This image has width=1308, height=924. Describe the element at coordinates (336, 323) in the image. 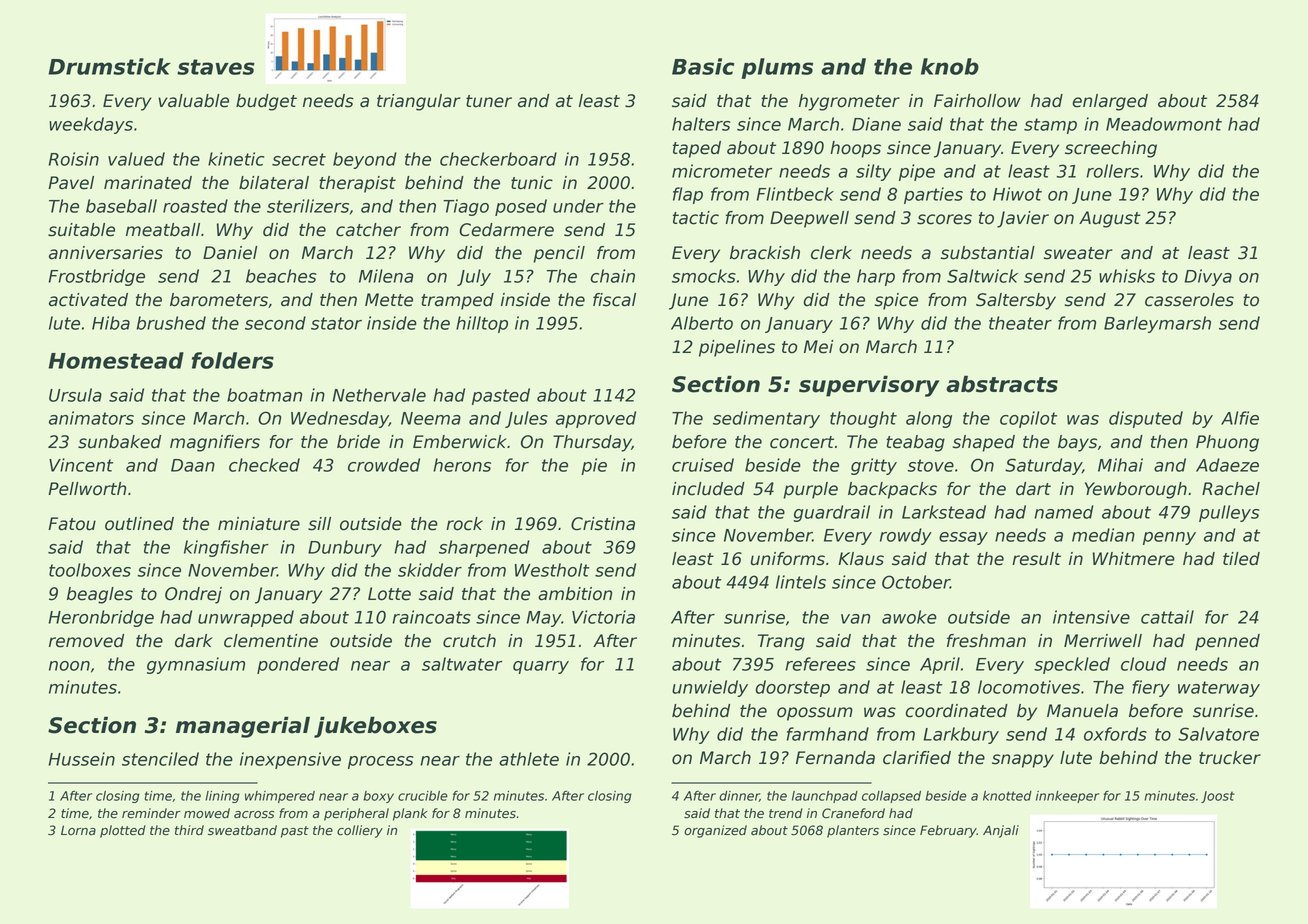

I see `stator` at that location.
